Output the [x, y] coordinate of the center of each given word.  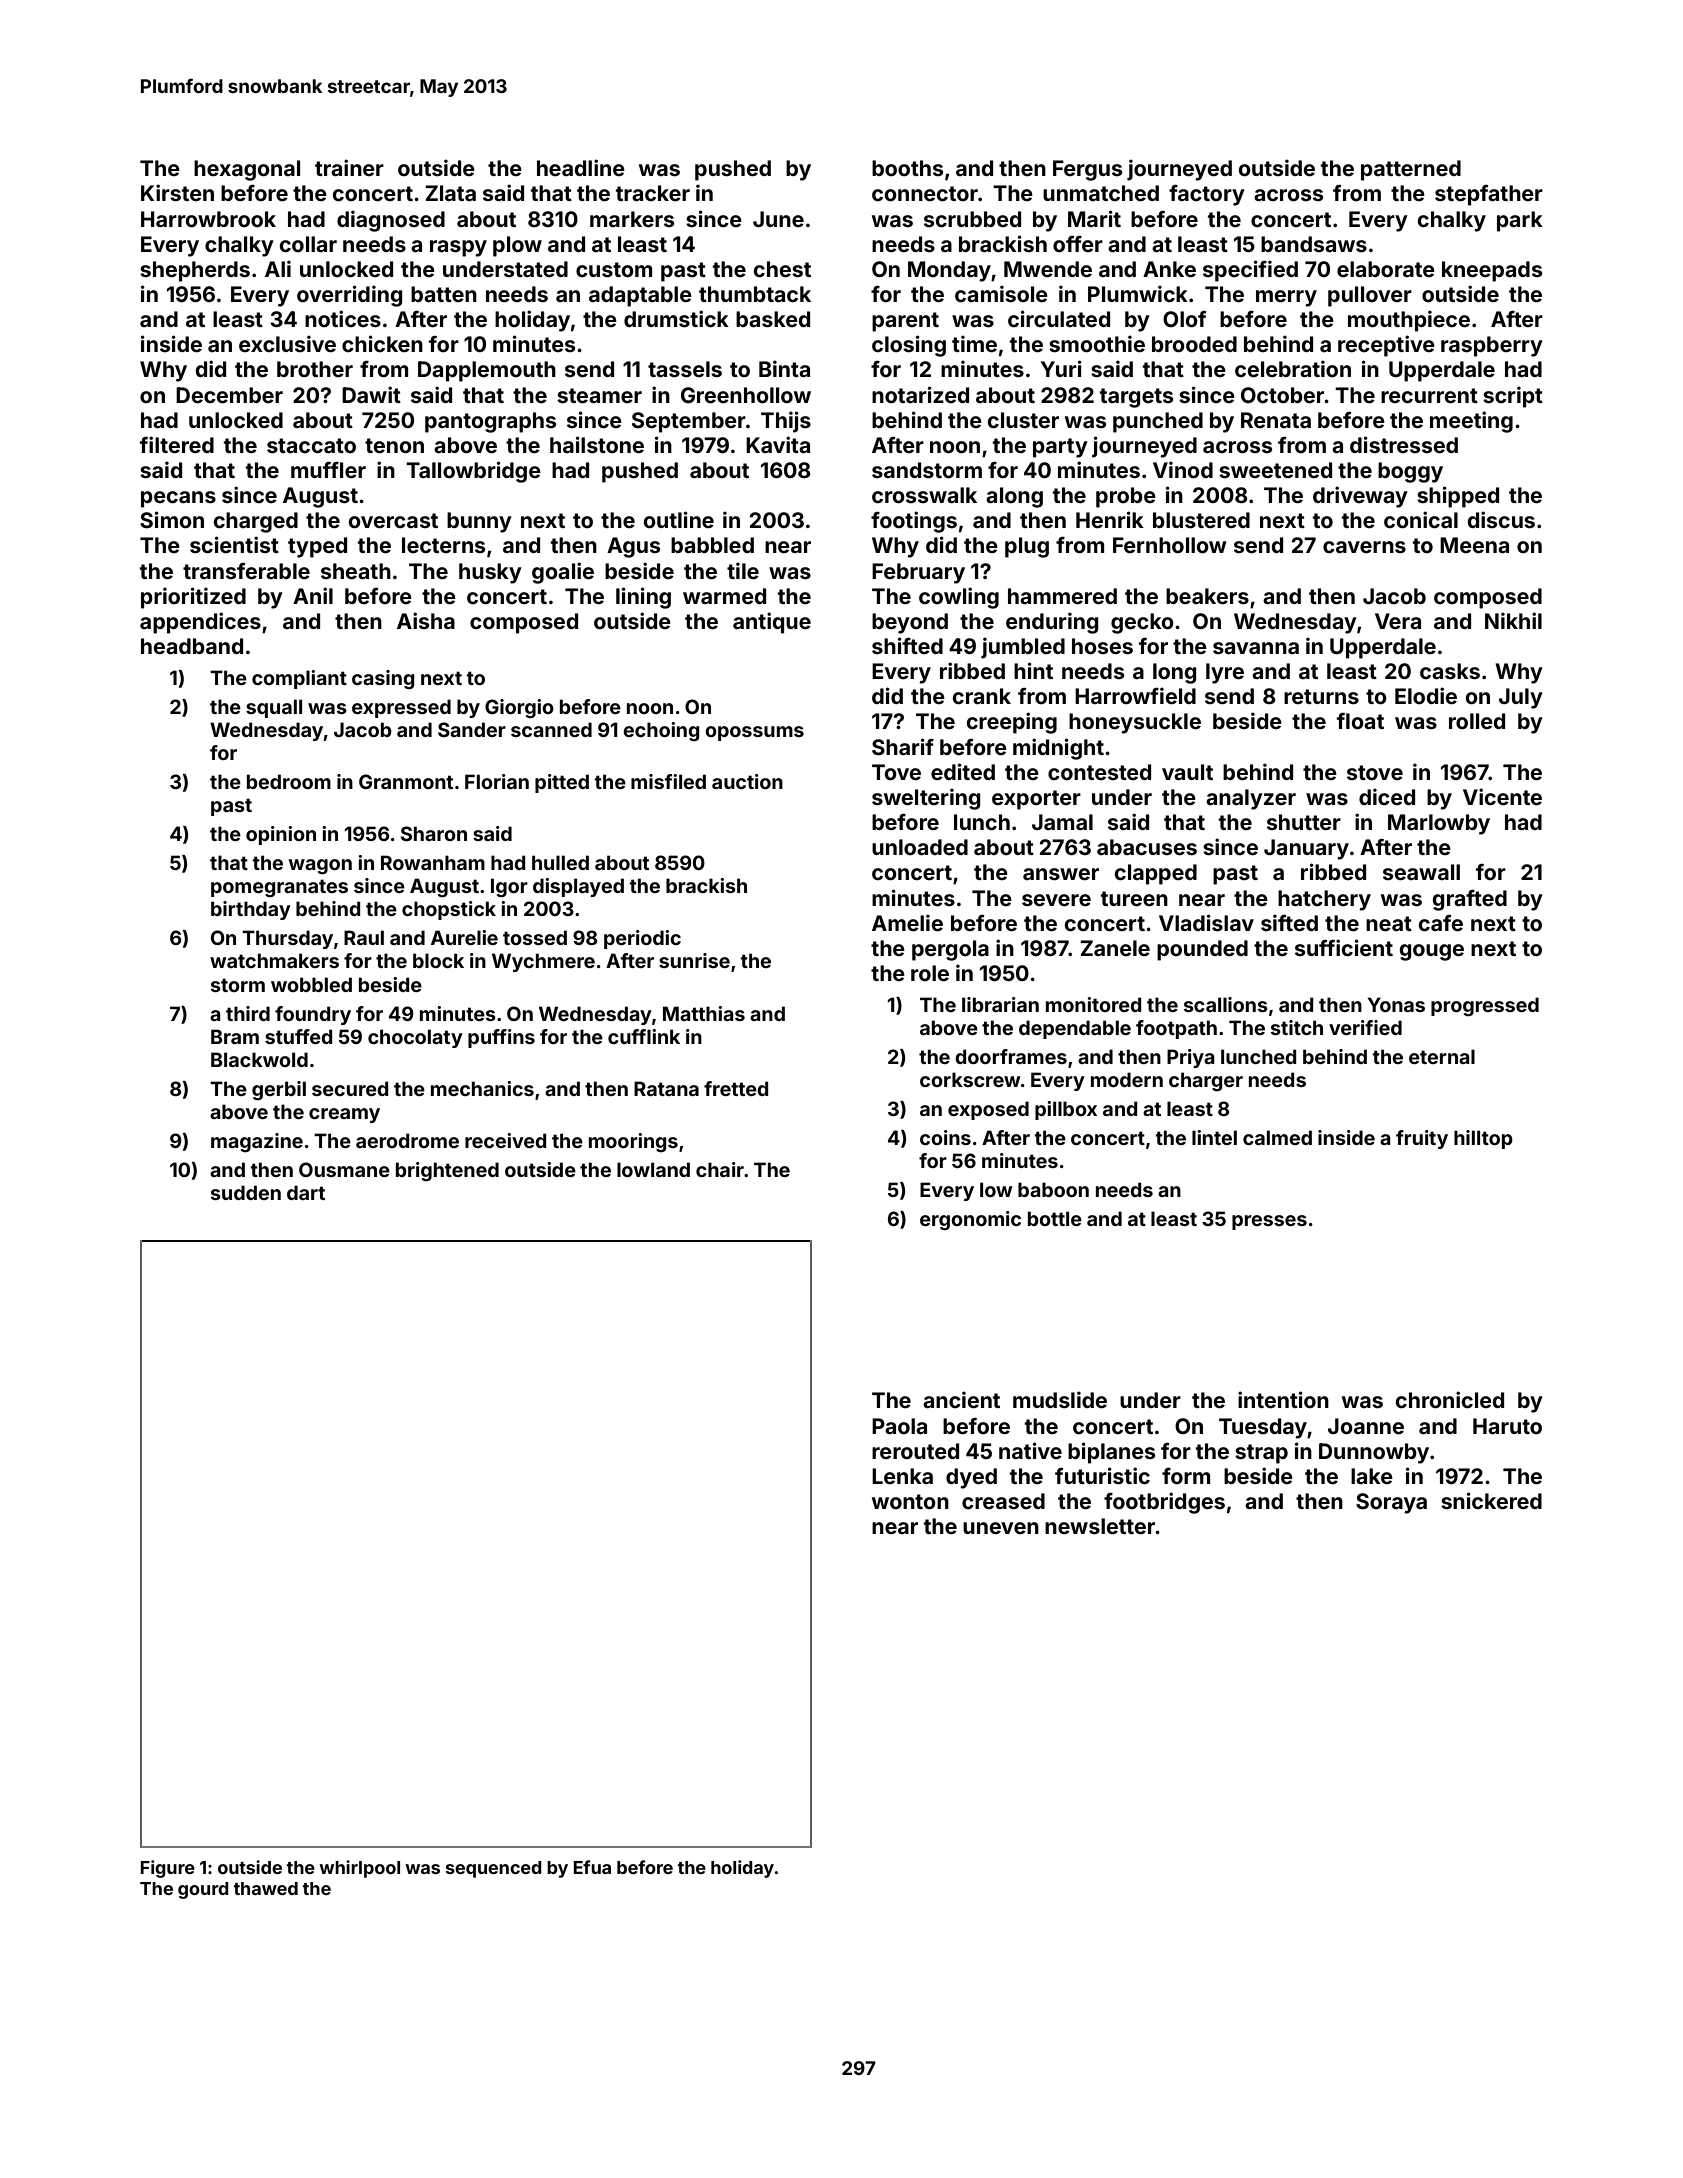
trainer [349, 167]
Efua [592, 1867]
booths [907, 168]
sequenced [494, 1869]
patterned [1411, 170]
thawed [265, 1888]
